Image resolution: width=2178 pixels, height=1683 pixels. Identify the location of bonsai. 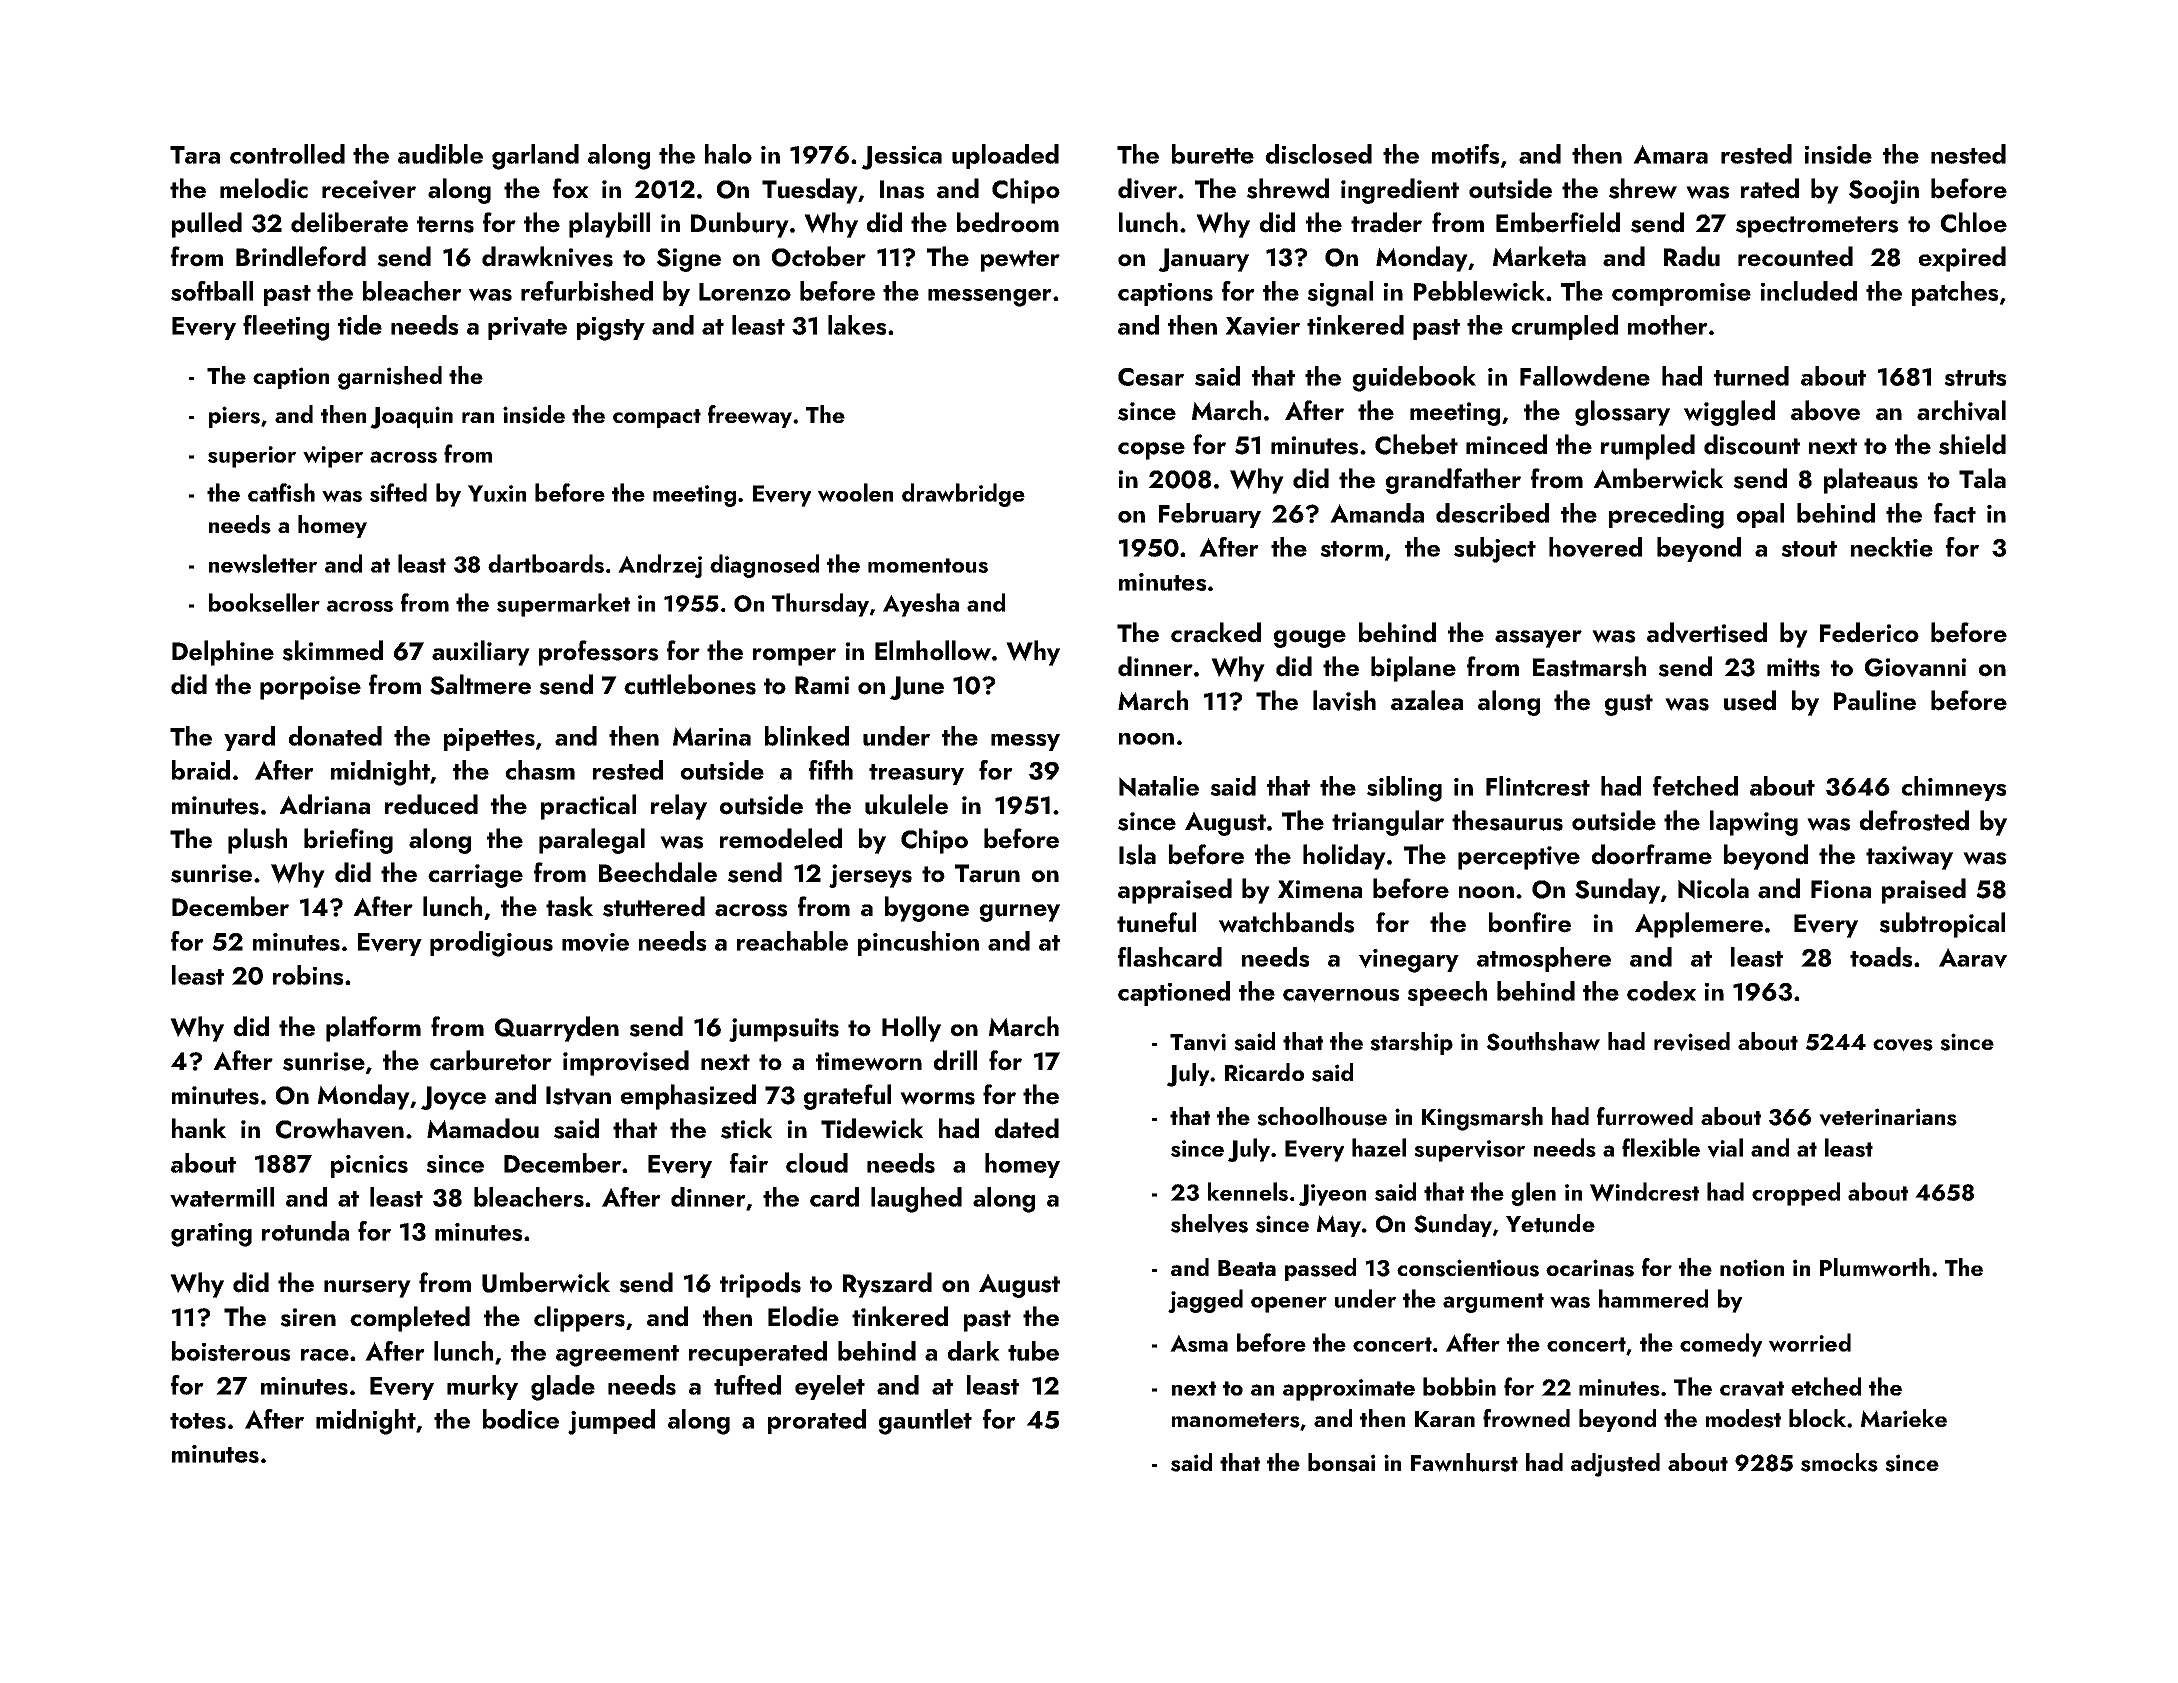
(1341, 1462).
